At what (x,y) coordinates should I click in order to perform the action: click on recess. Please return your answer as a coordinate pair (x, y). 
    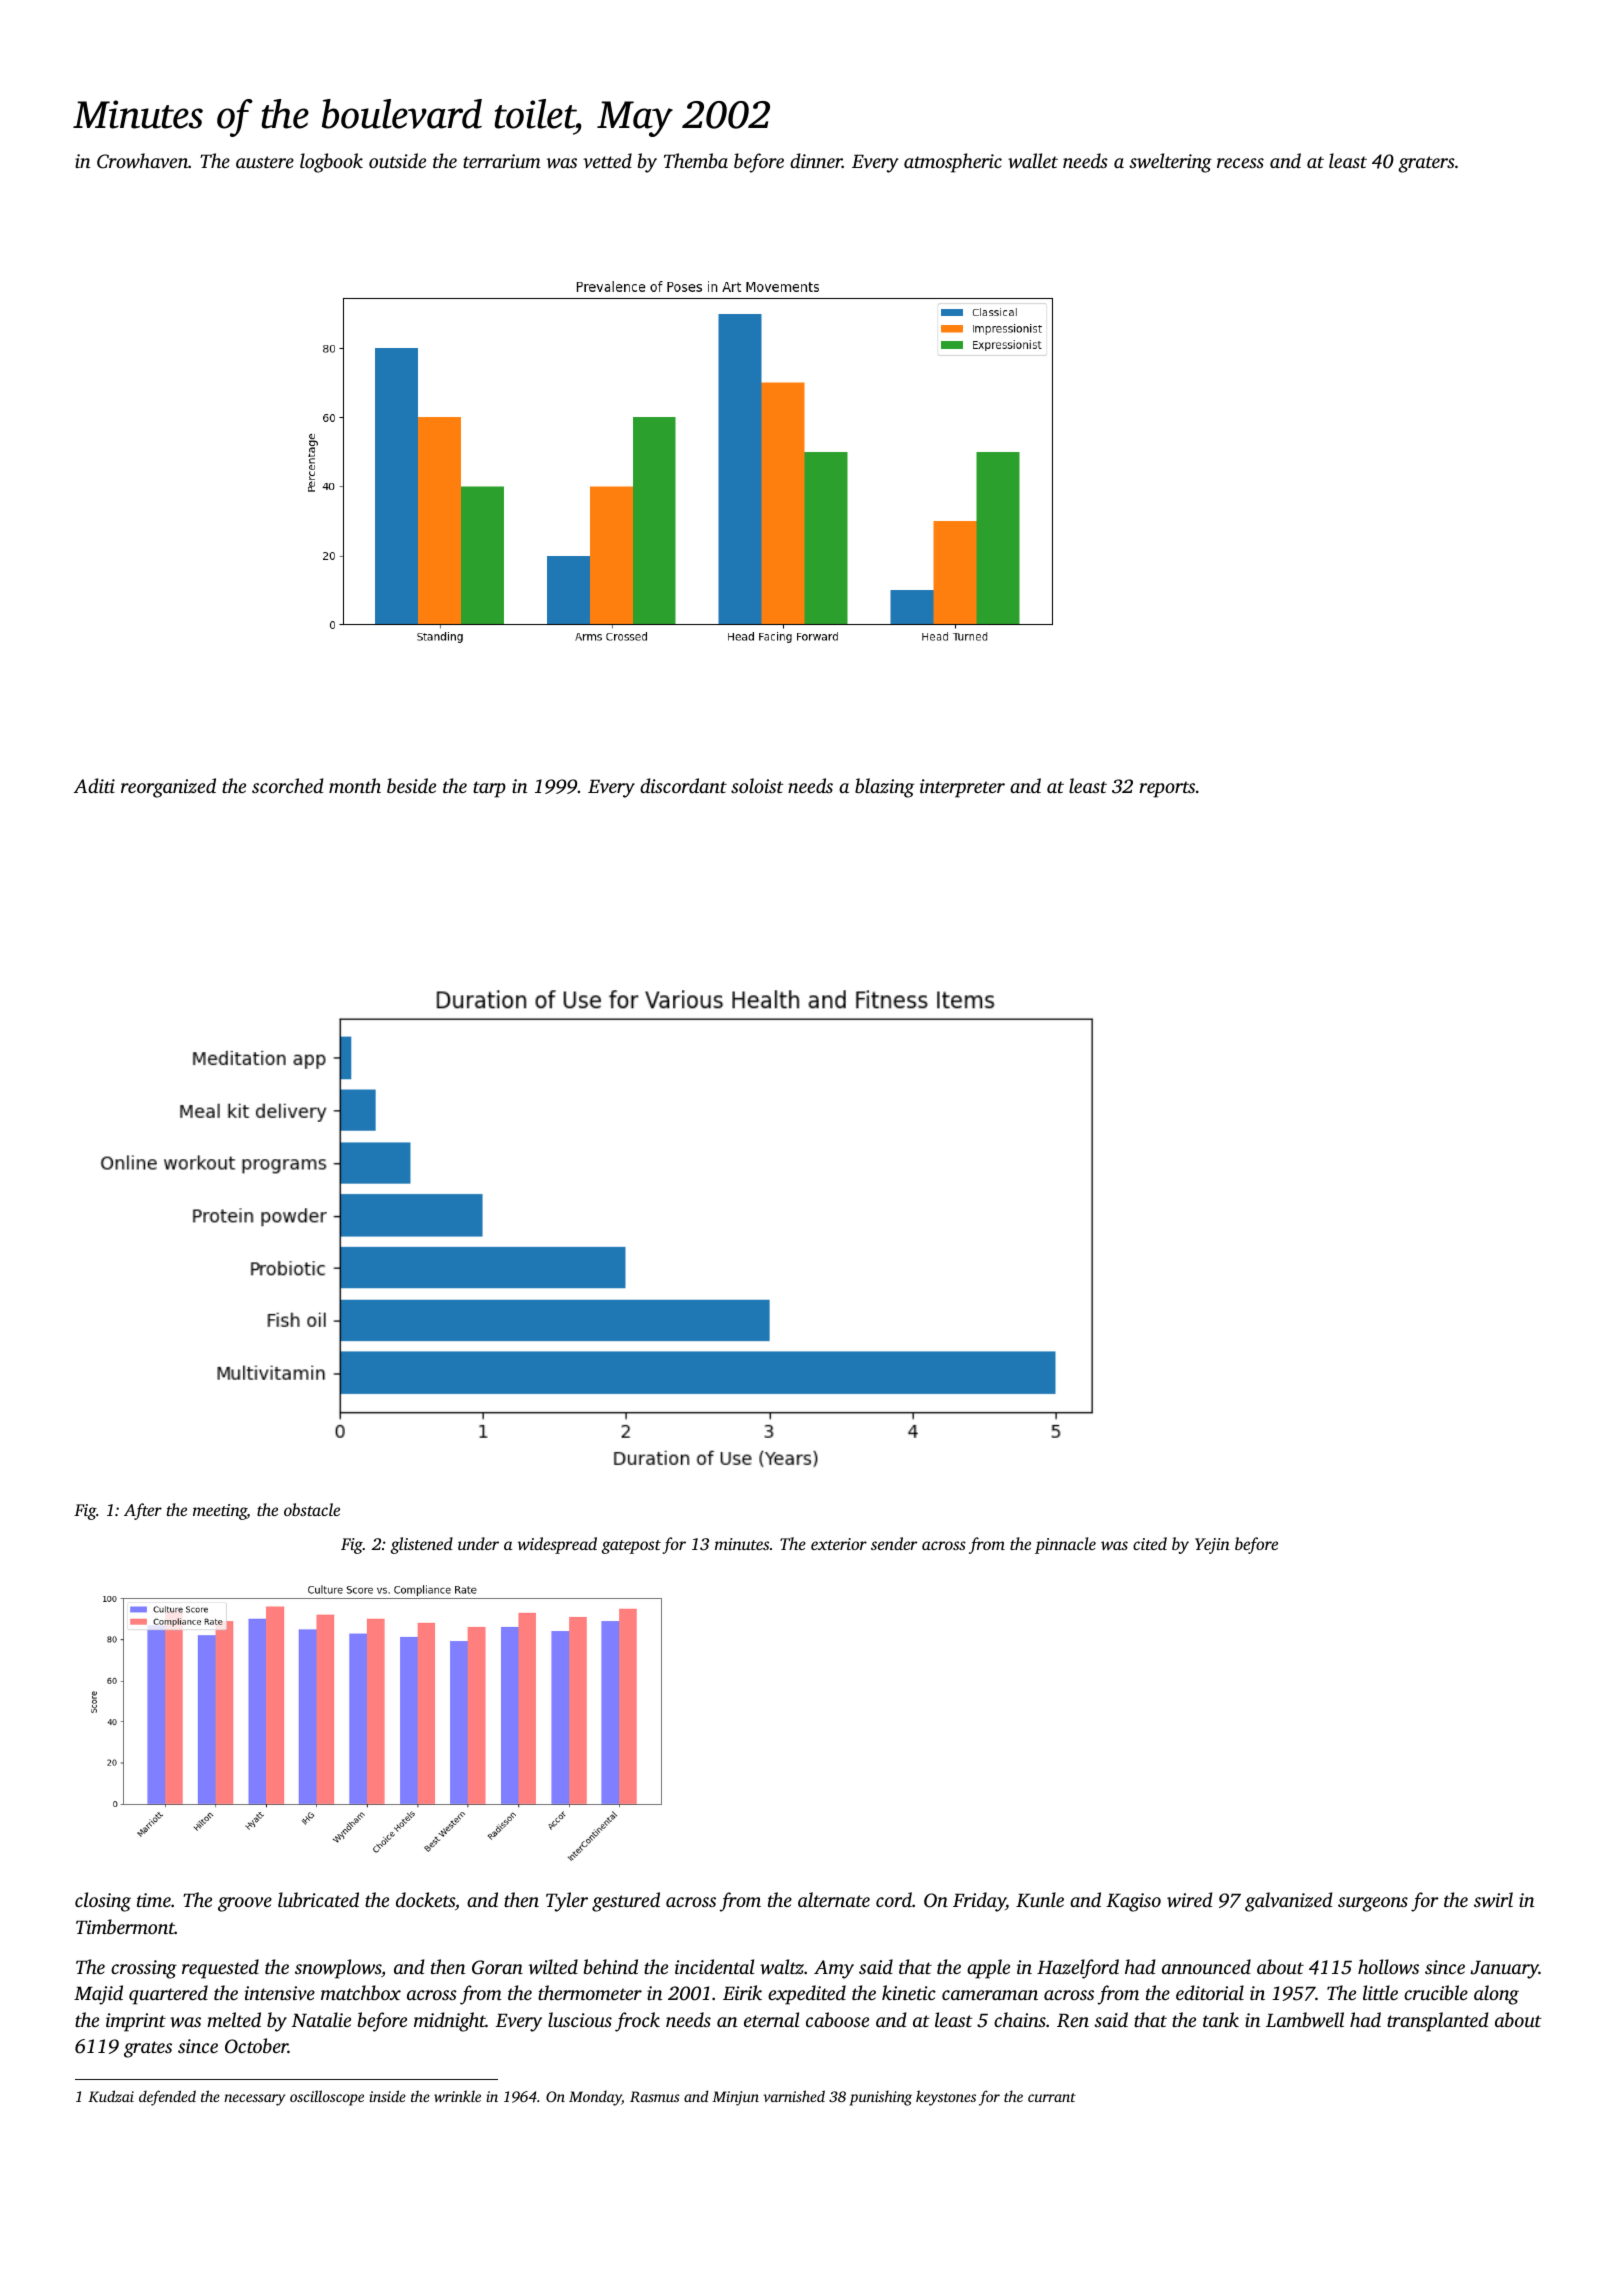
    Looking at the image, I should click on (1240, 163).
